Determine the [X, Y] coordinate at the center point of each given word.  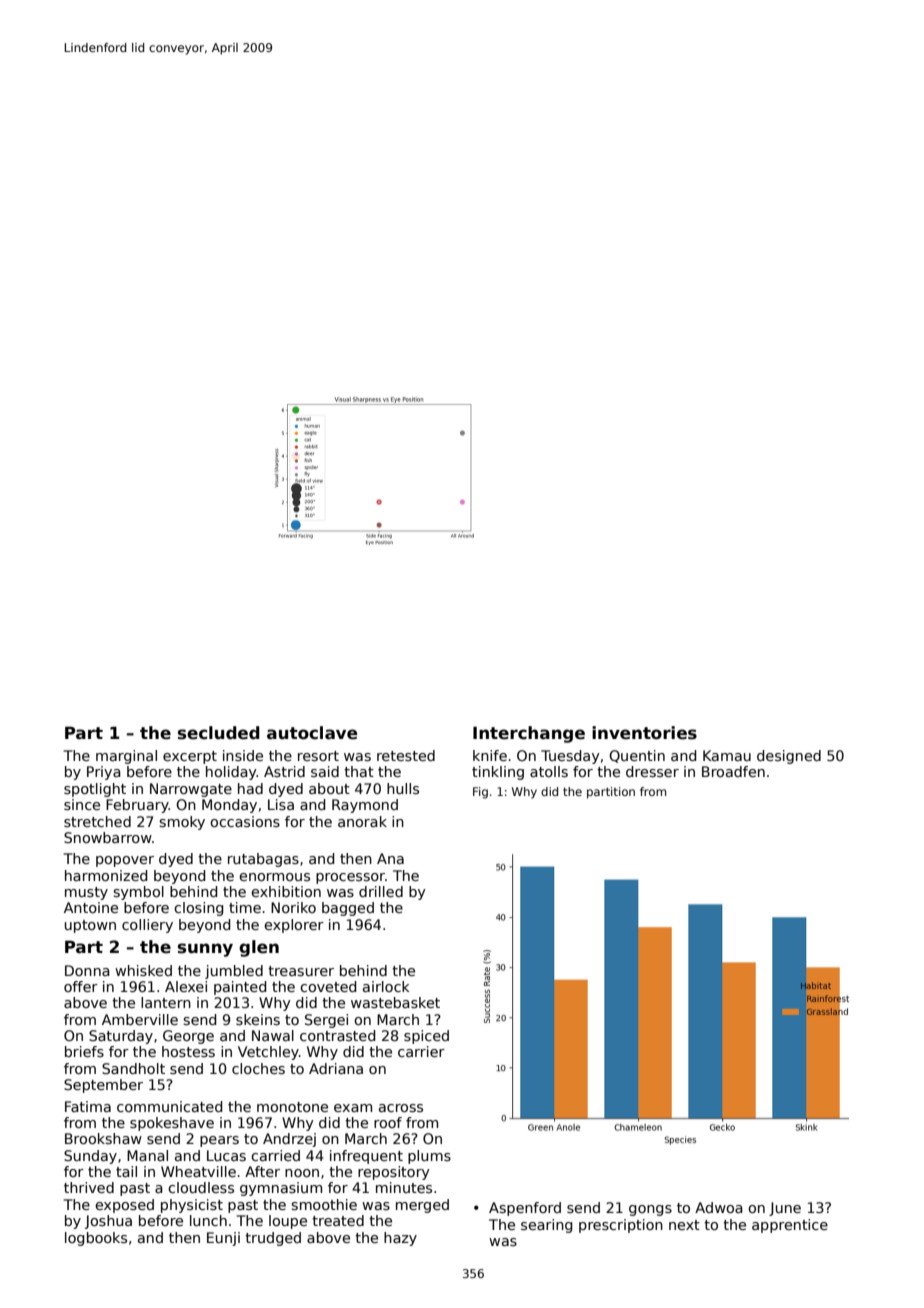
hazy [400, 1239]
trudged [273, 1239]
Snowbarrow [108, 837]
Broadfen [733, 771]
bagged [348, 909]
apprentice [790, 1226]
